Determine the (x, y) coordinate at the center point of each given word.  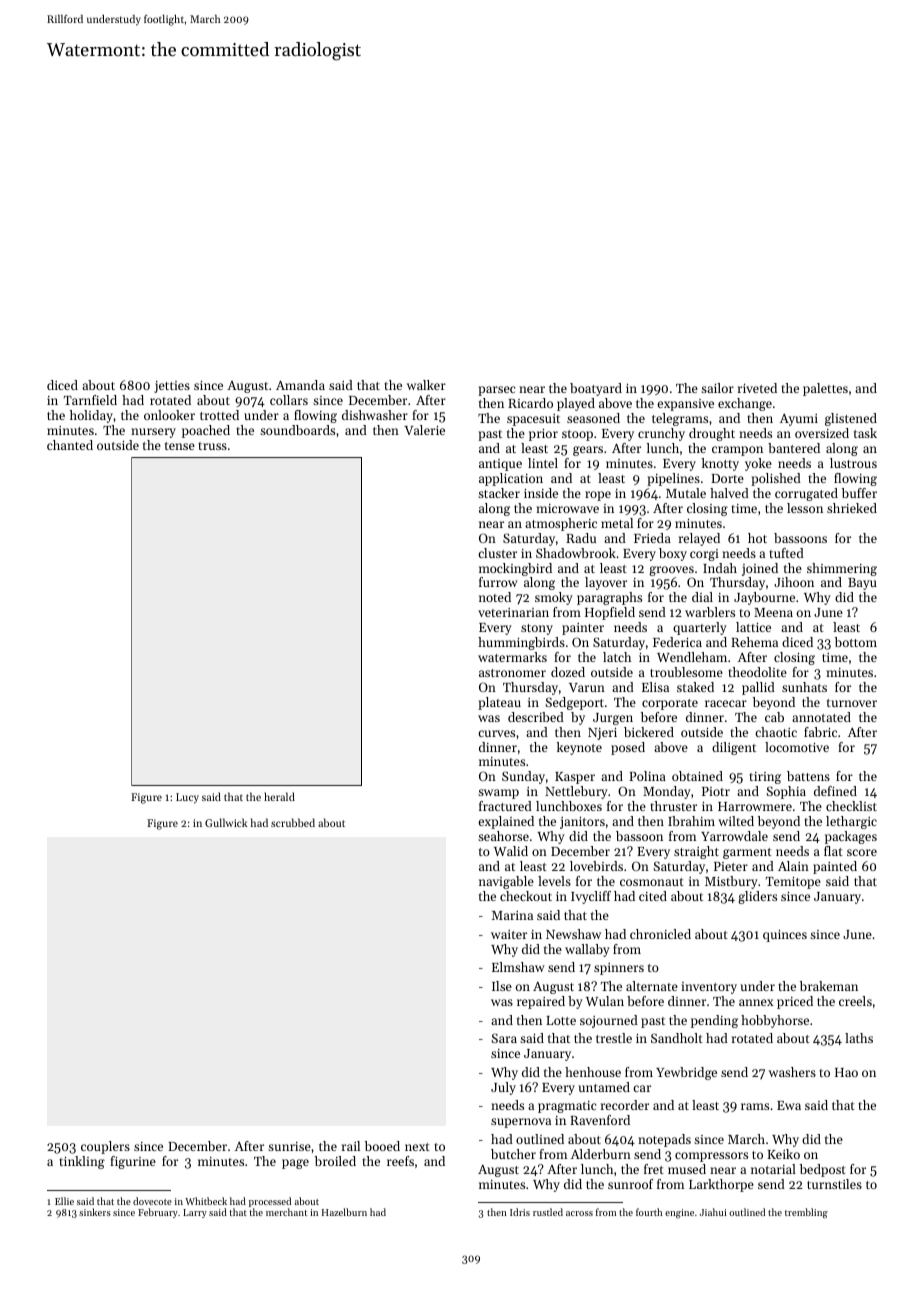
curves (496, 733)
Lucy (187, 798)
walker (426, 385)
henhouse (593, 1072)
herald (279, 796)
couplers (105, 1147)
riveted (757, 388)
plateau (499, 703)
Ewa (789, 1105)
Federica (677, 642)
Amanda (300, 385)
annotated (821, 717)
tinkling (82, 1162)
